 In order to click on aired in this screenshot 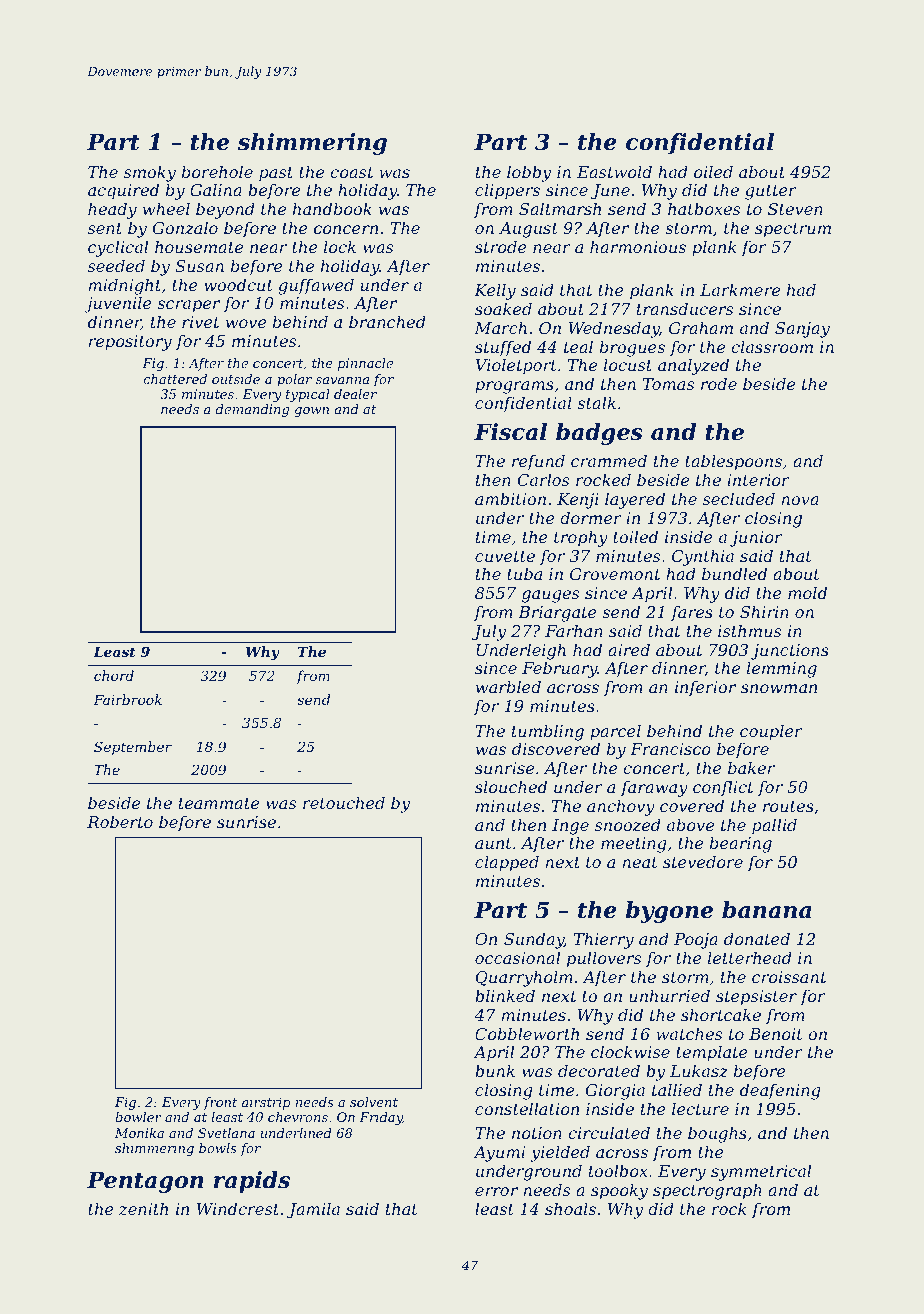, I will do `click(629, 649)`.
